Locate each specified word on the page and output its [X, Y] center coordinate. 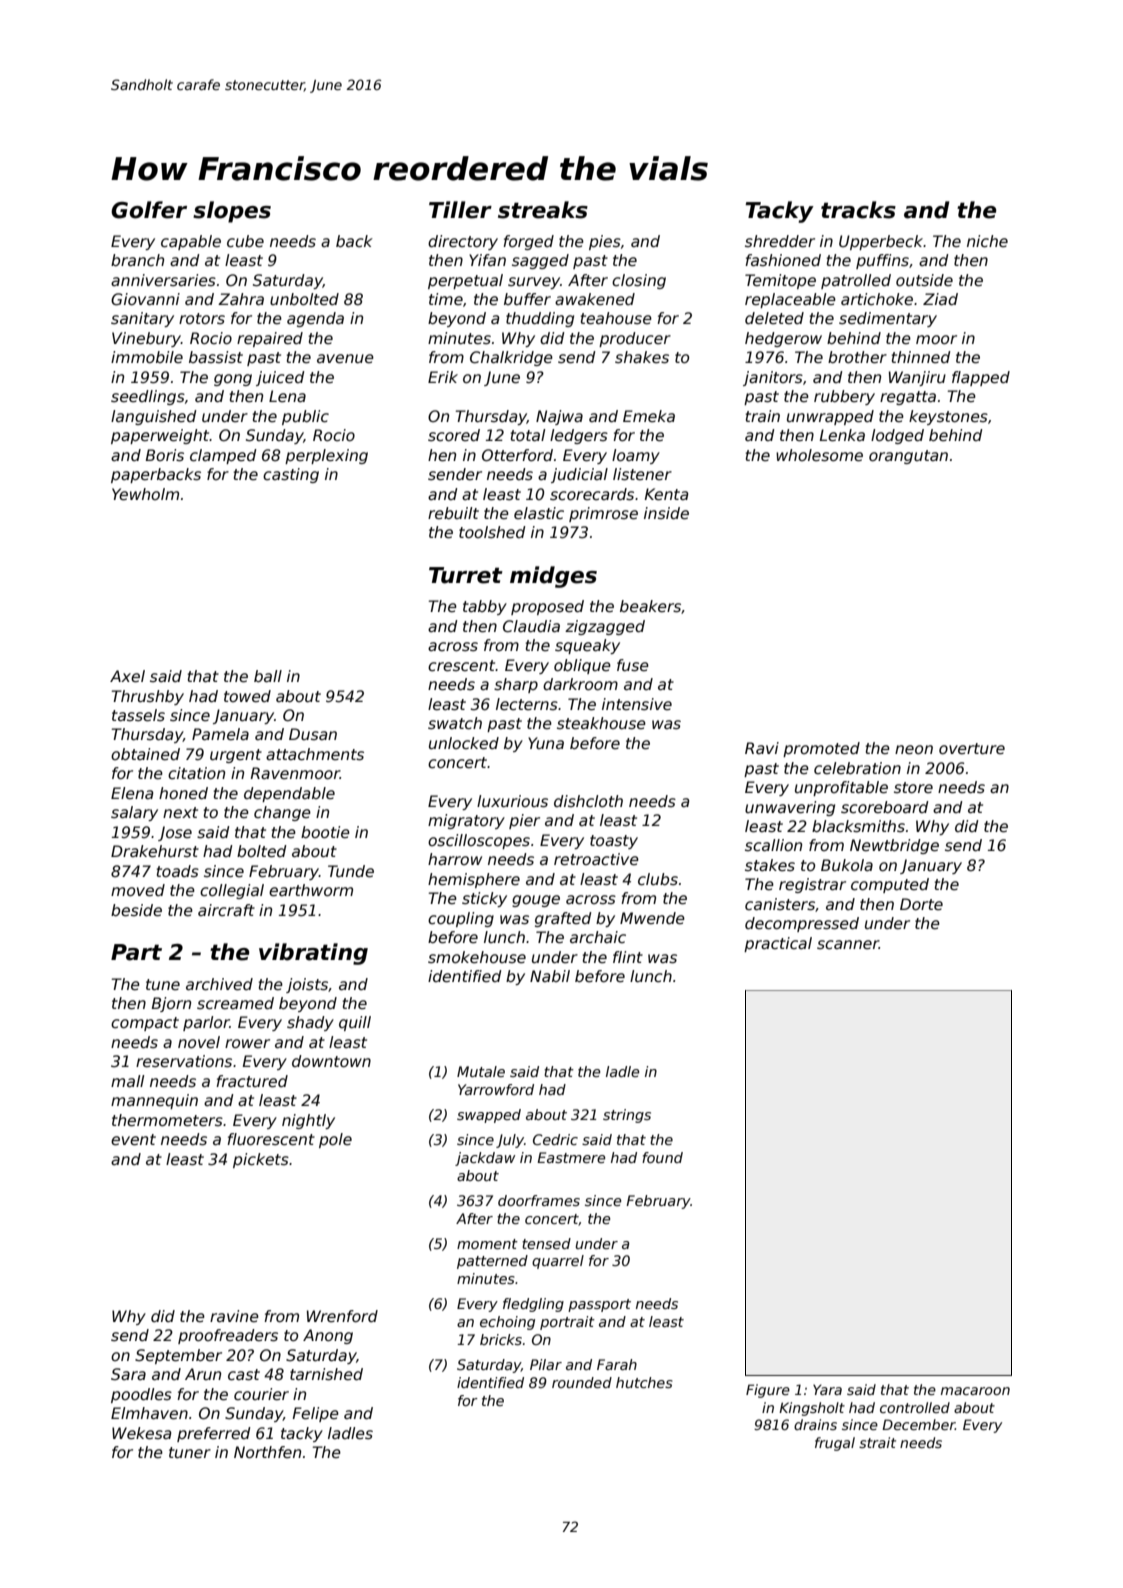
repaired [270, 339]
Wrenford [342, 1316]
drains [815, 1424]
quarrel [558, 1262]
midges [553, 577]
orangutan [908, 457]
